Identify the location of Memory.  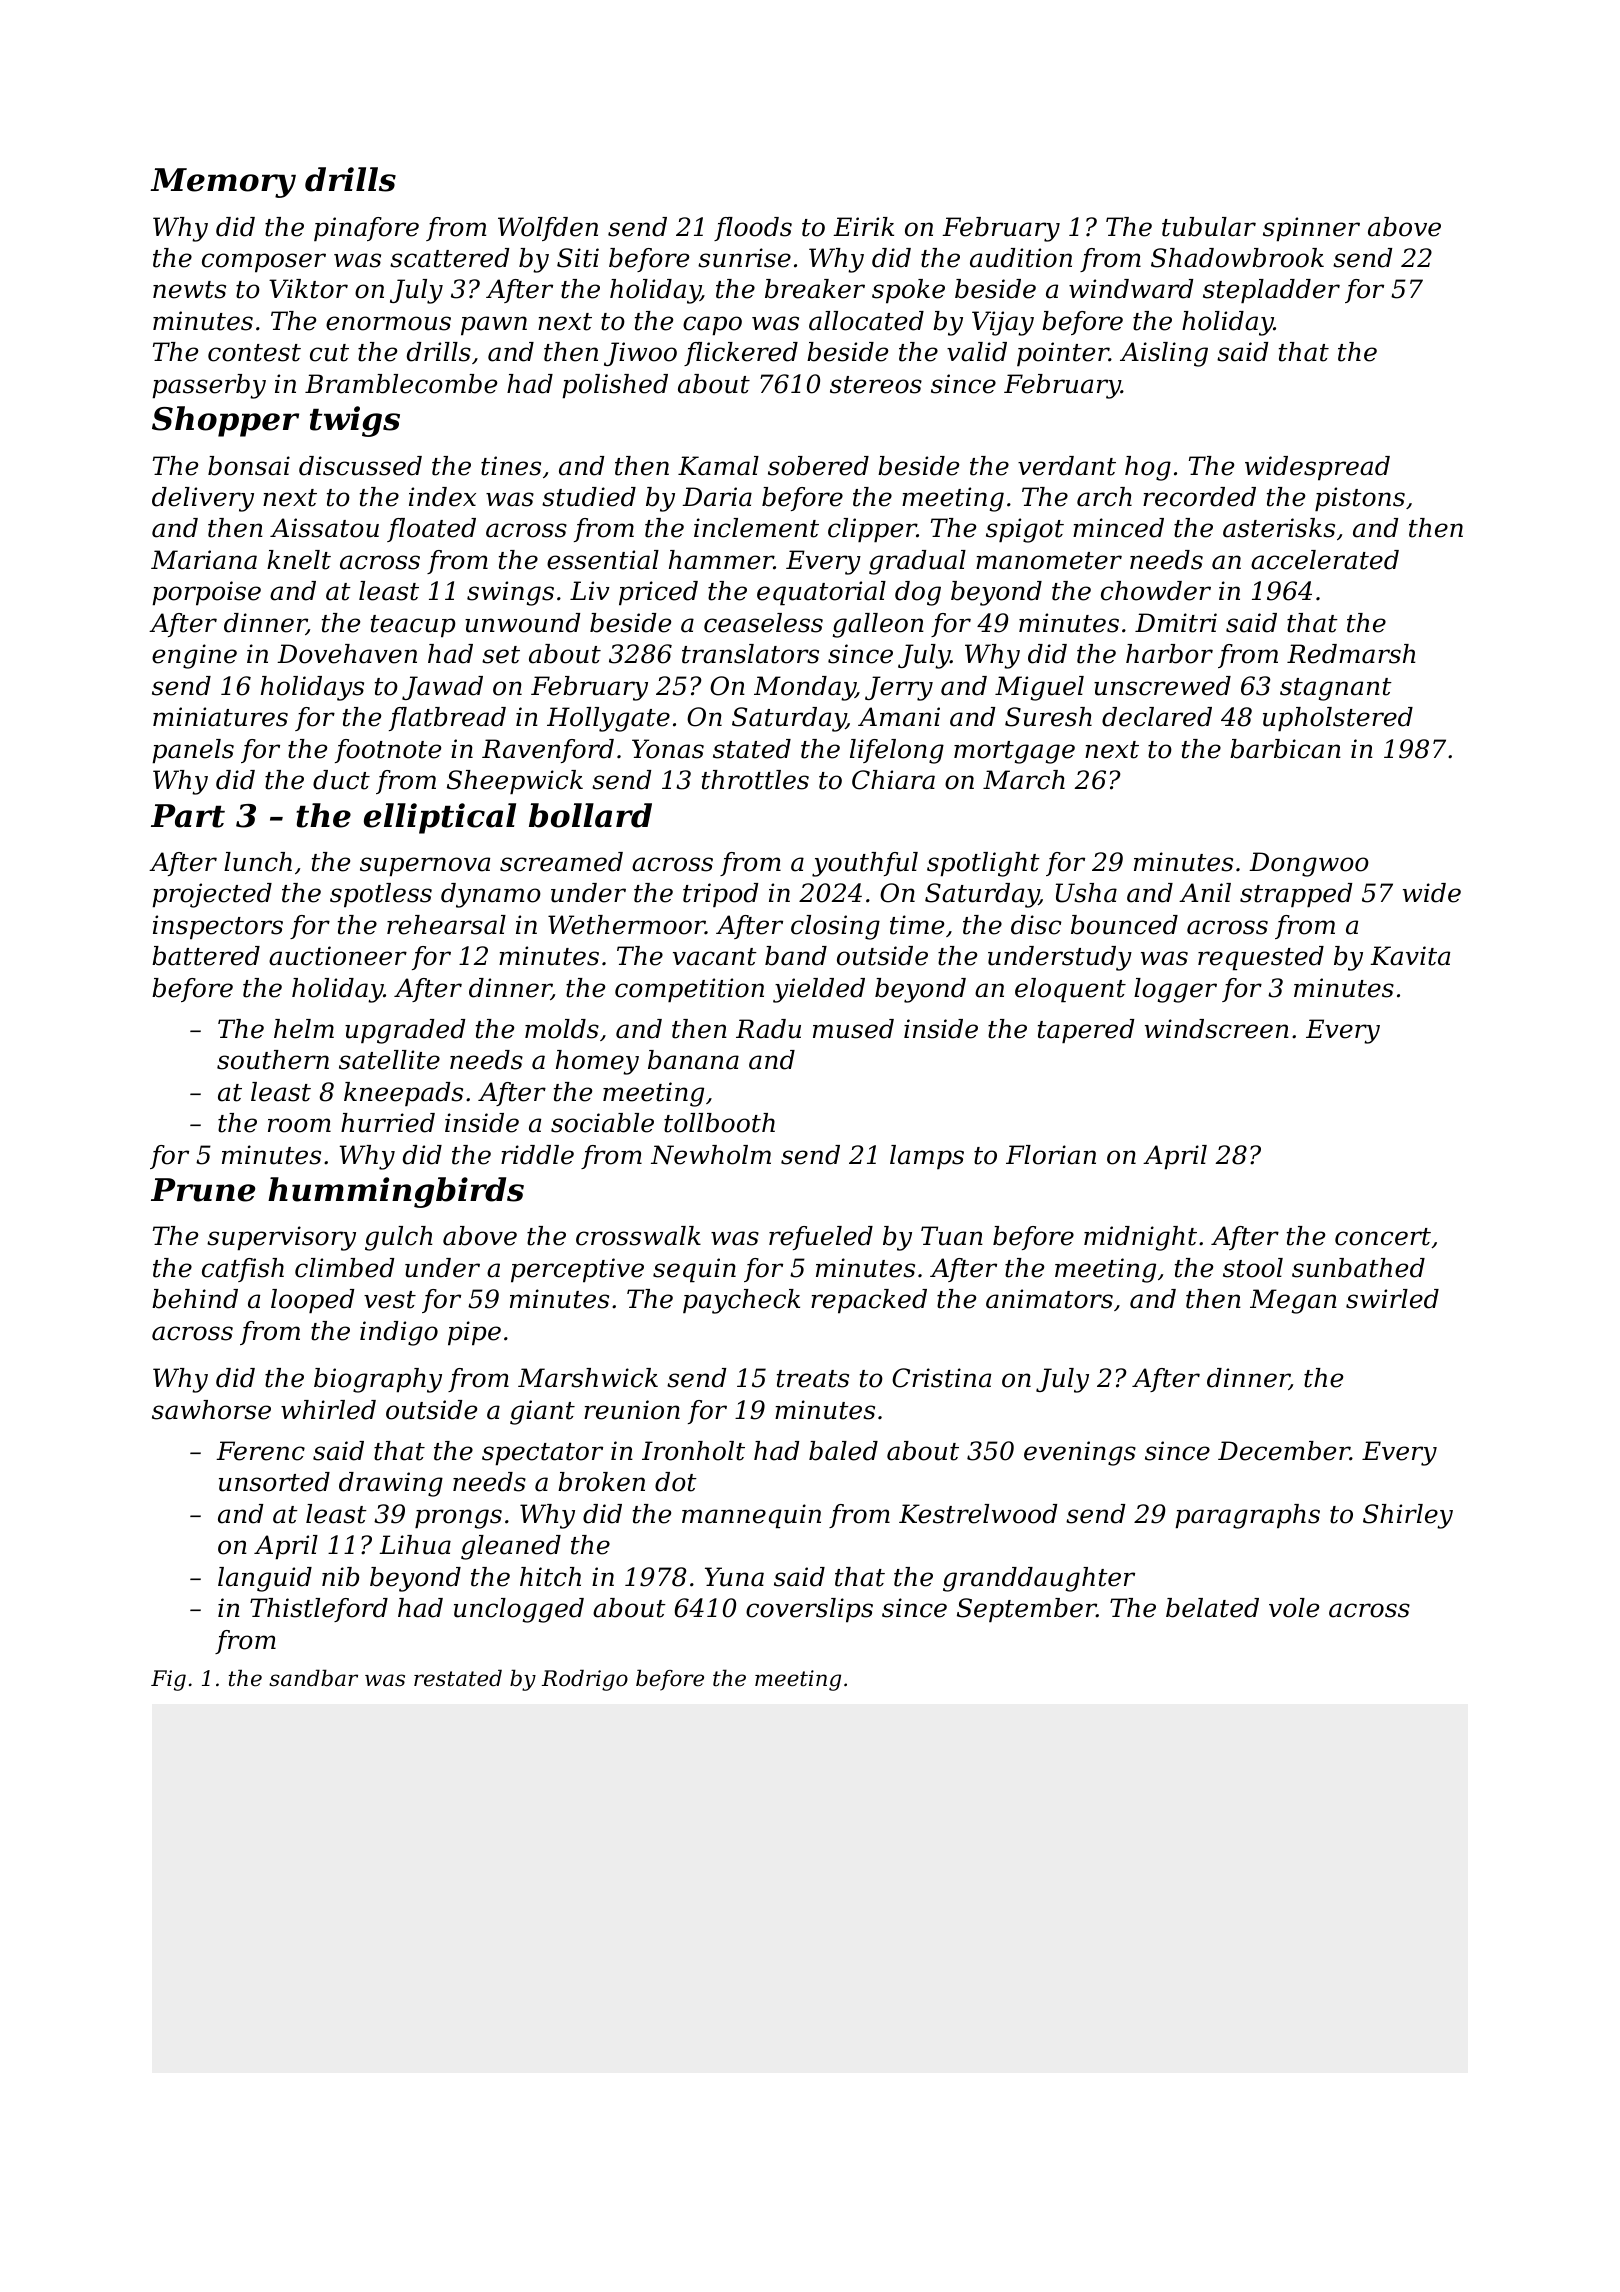
(223, 183).
